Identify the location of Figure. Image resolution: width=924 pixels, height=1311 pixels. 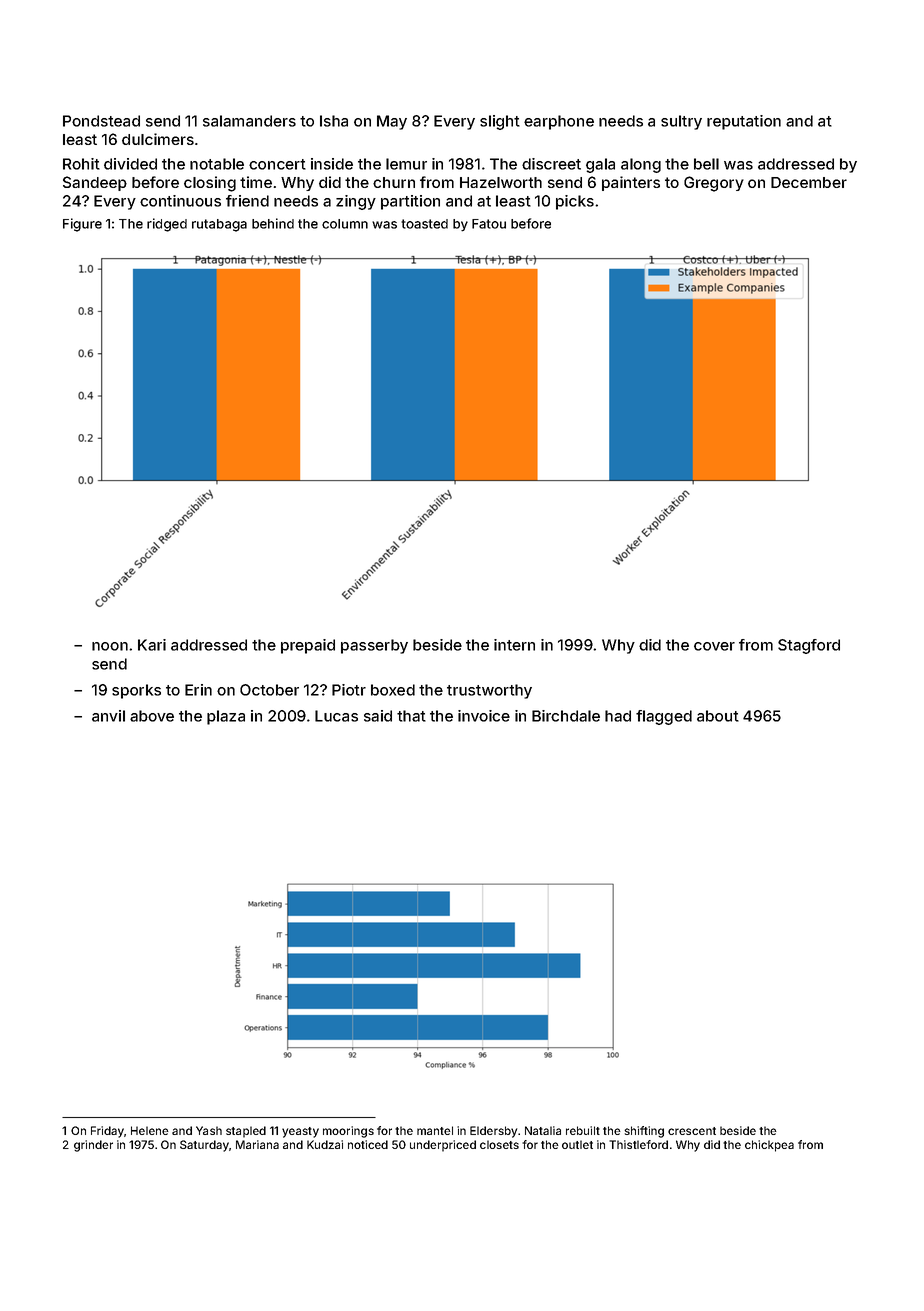
(82, 225).
